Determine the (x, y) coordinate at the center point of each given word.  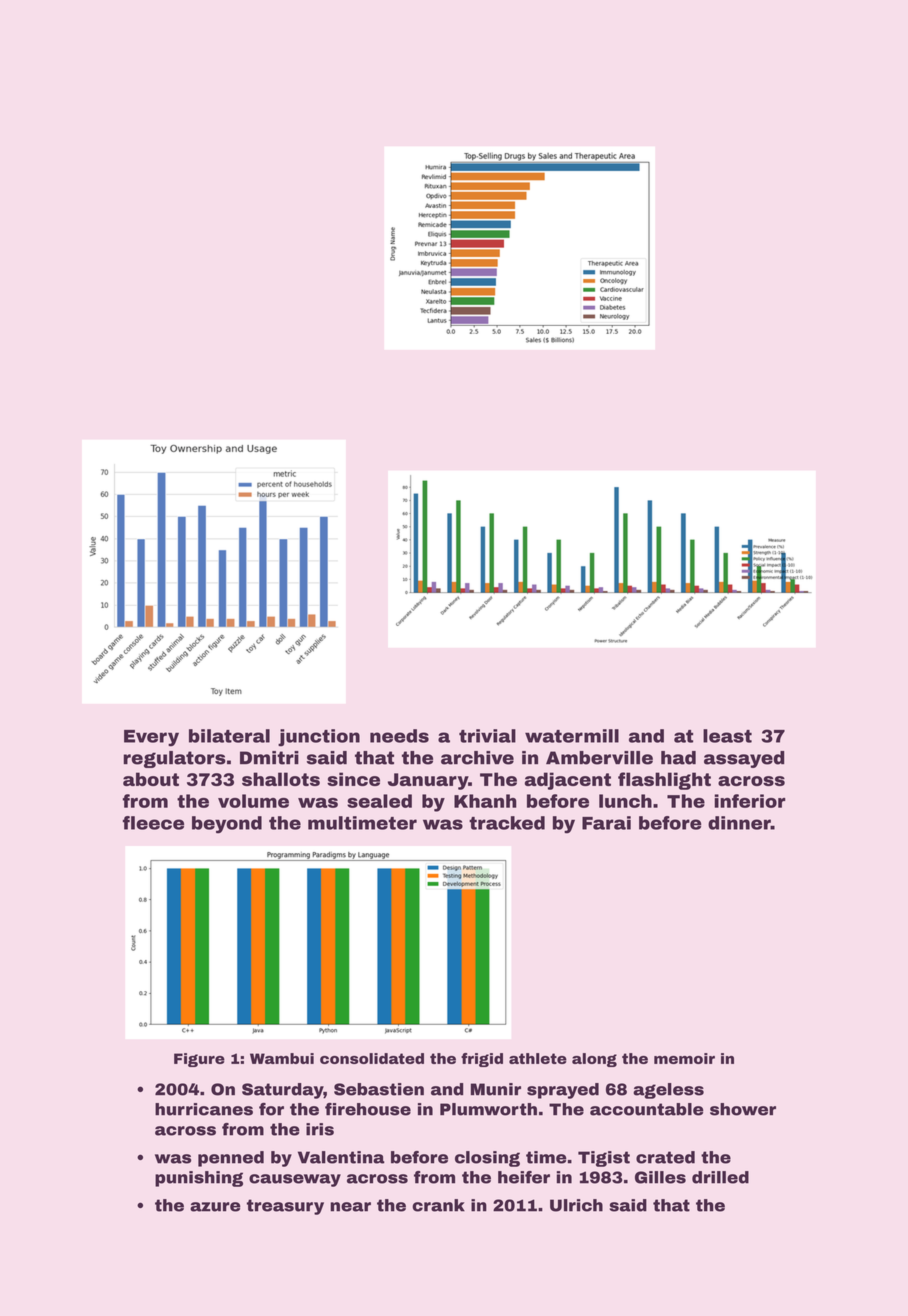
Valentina (341, 1157)
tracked (507, 823)
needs (399, 736)
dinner (739, 823)
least (727, 736)
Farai (606, 823)
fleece (153, 823)
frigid (482, 1060)
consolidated (372, 1058)
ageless (668, 1091)
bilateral (229, 736)
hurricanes (204, 1109)
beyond (227, 825)
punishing (199, 1179)
